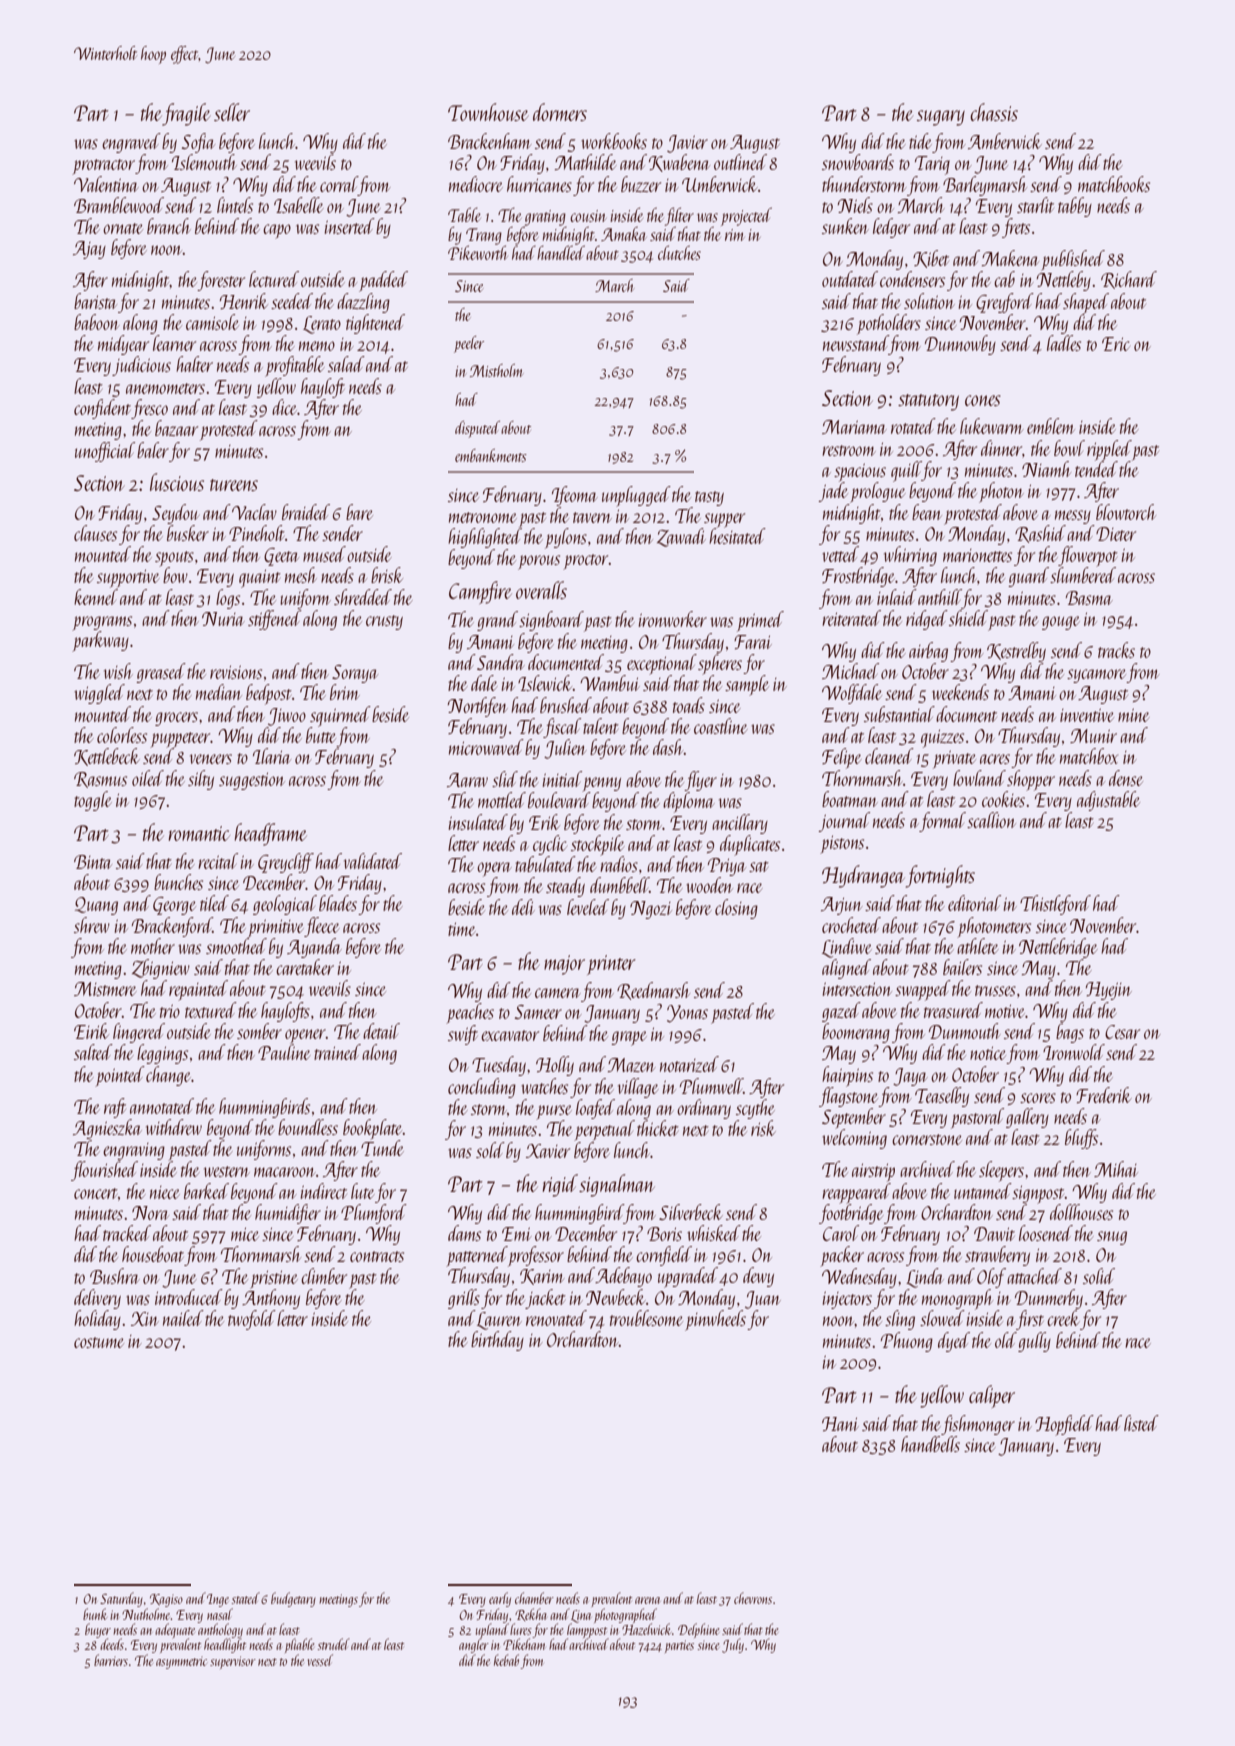  What do you see at coordinates (746, 216) in the document?
I see `projected` at bounding box center [746, 216].
